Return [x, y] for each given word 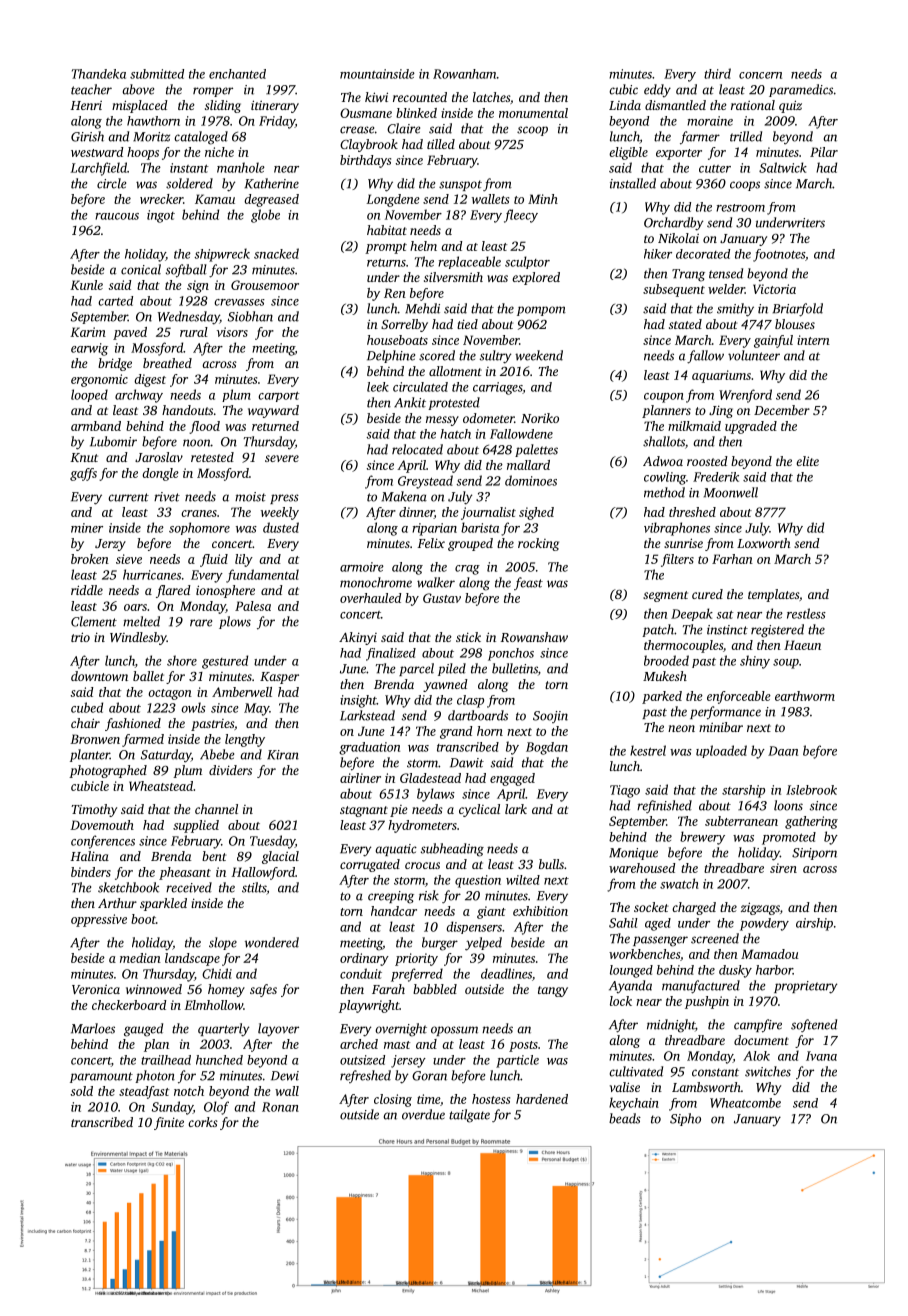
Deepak [692, 614]
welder [726, 289]
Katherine [272, 183]
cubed [87, 707]
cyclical [479, 810]
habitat [387, 230]
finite [169, 1123]
